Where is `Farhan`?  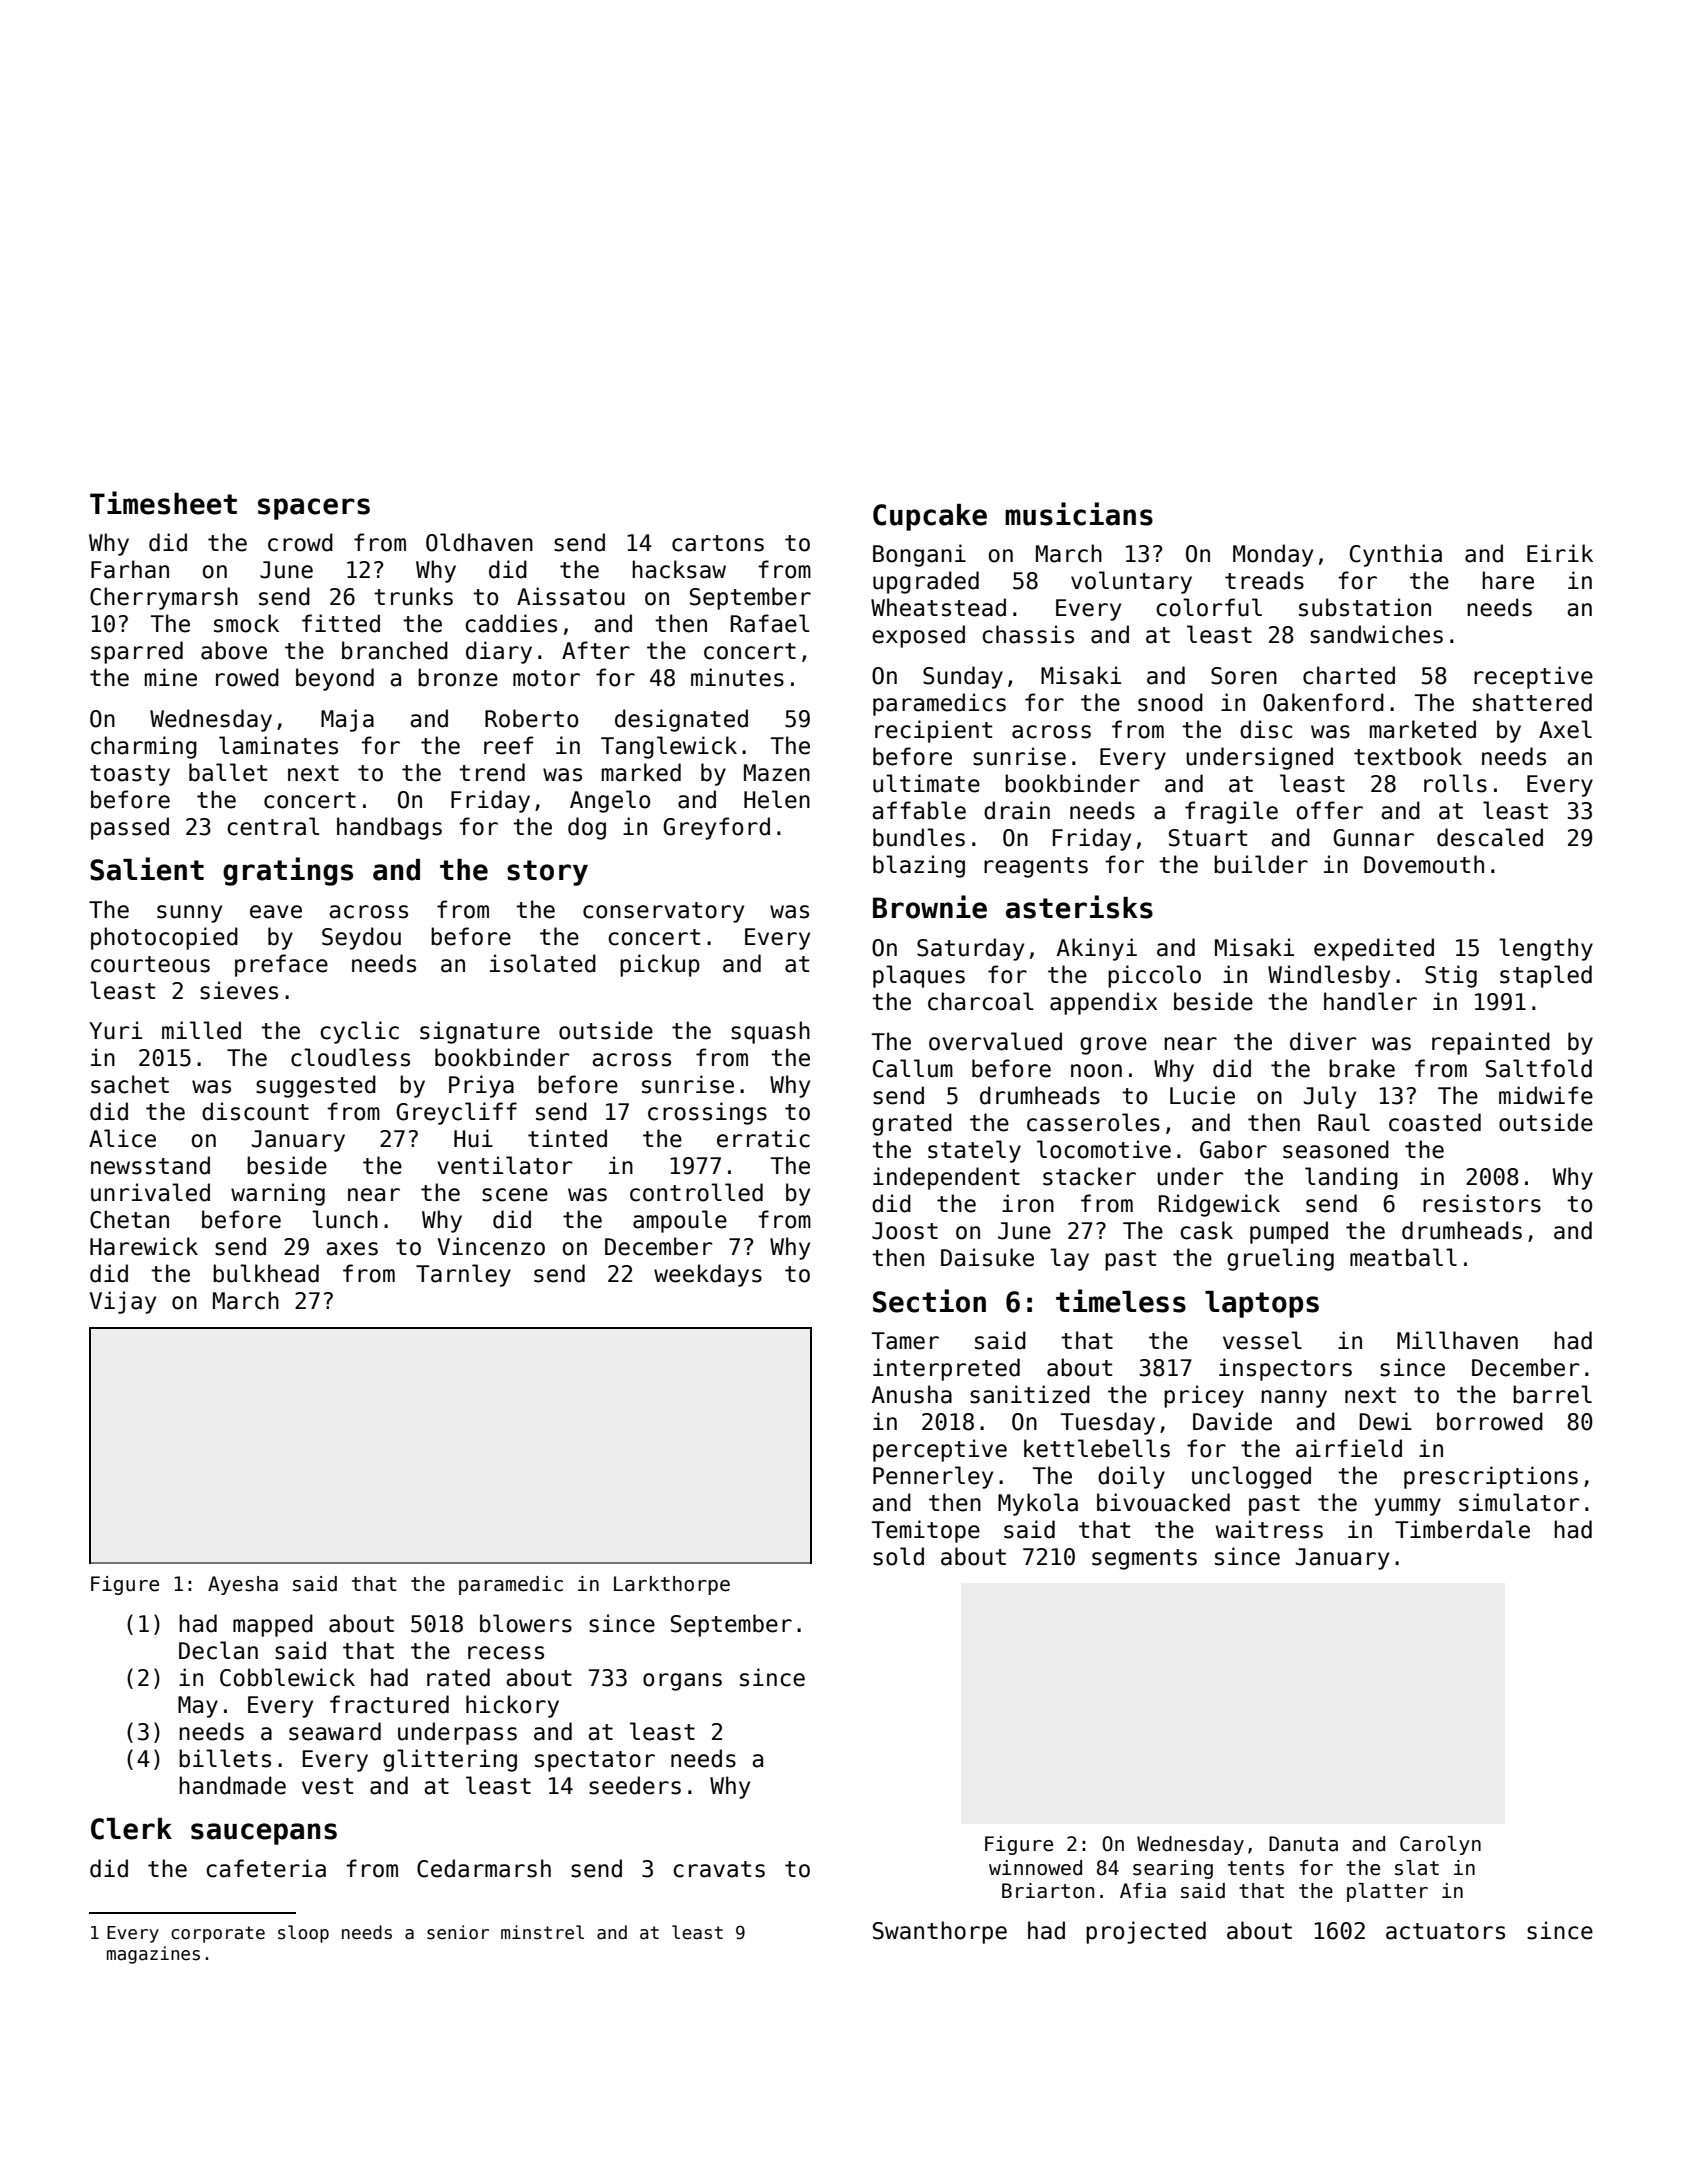 Farhan is located at coordinates (130, 569).
